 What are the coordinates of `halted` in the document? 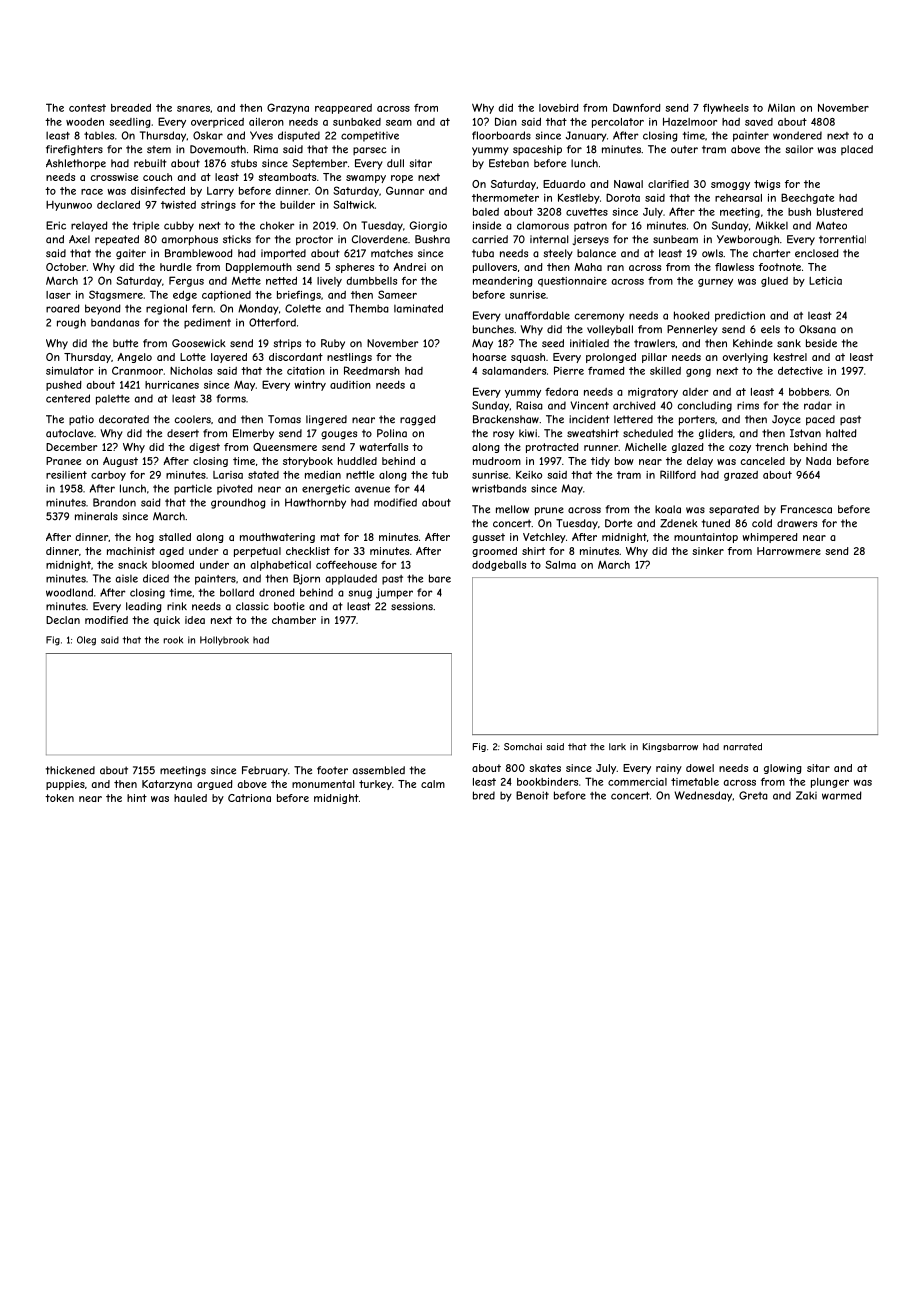 It's located at (841, 433).
